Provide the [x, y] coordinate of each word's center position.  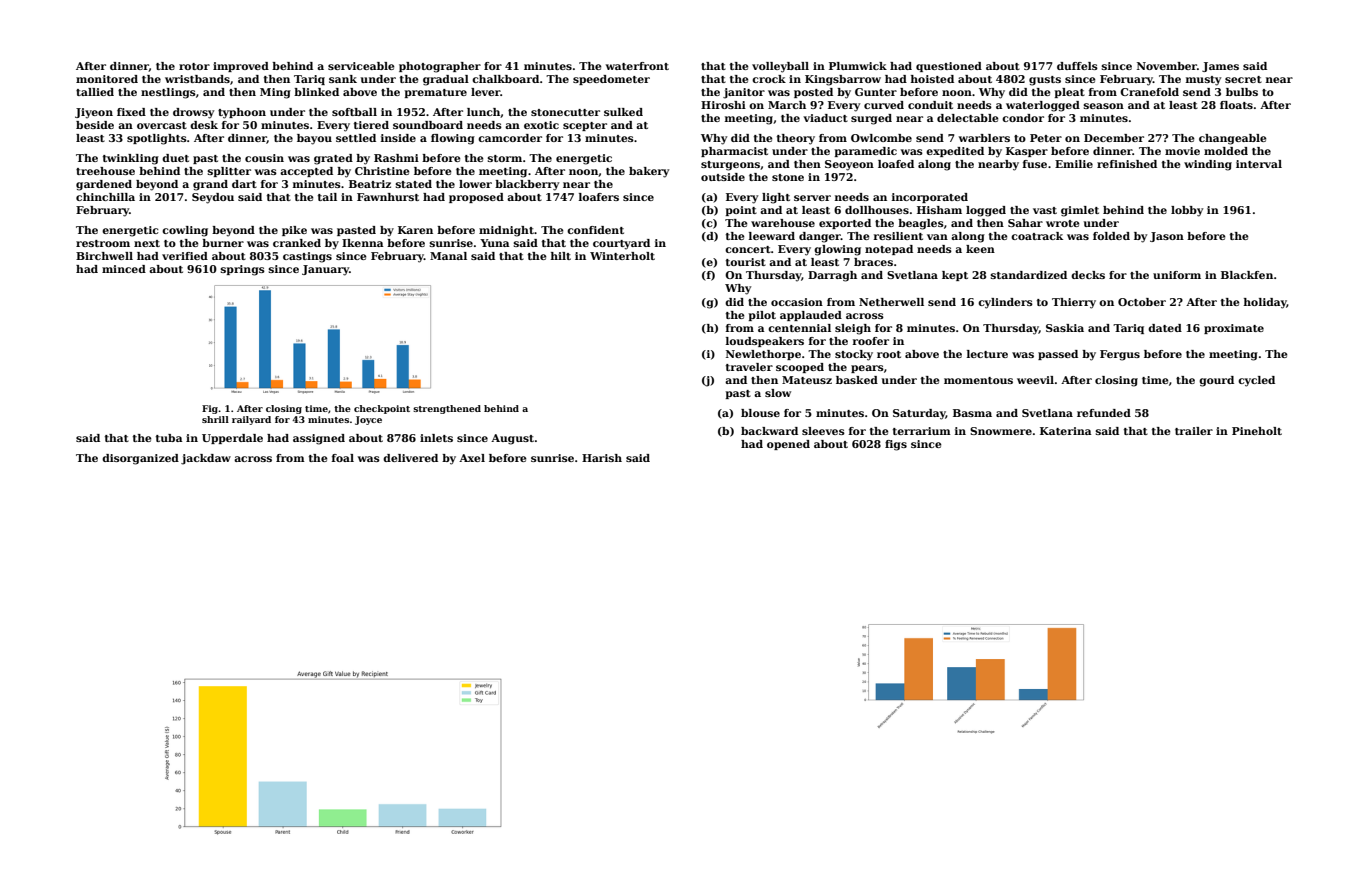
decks [1088, 275]
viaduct [825, 118]
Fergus [1120, 355]
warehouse [783, 223]
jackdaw [206, 459]
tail [327, 197]
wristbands [197, 79]
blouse [760, 413]
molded [1226, 151]
